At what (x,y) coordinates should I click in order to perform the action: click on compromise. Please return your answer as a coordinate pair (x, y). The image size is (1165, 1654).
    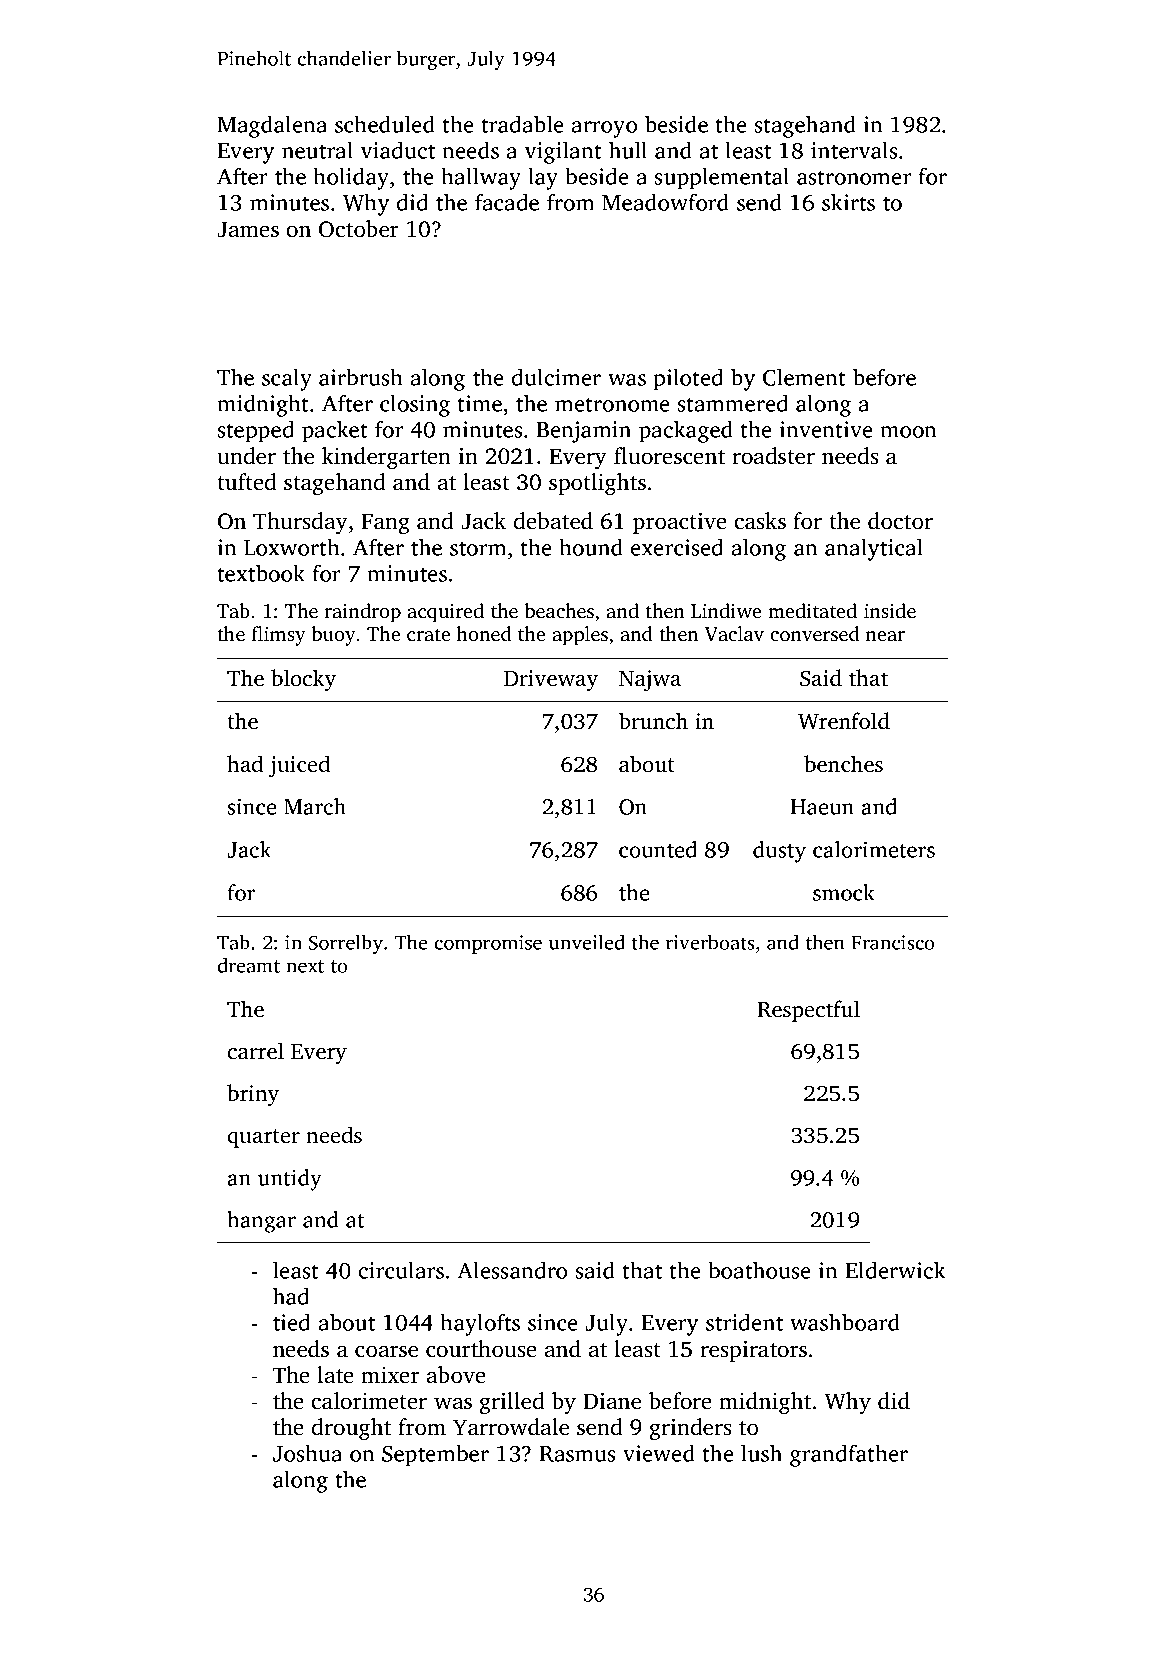
    Looking at the image, I should click on (488, 944).
